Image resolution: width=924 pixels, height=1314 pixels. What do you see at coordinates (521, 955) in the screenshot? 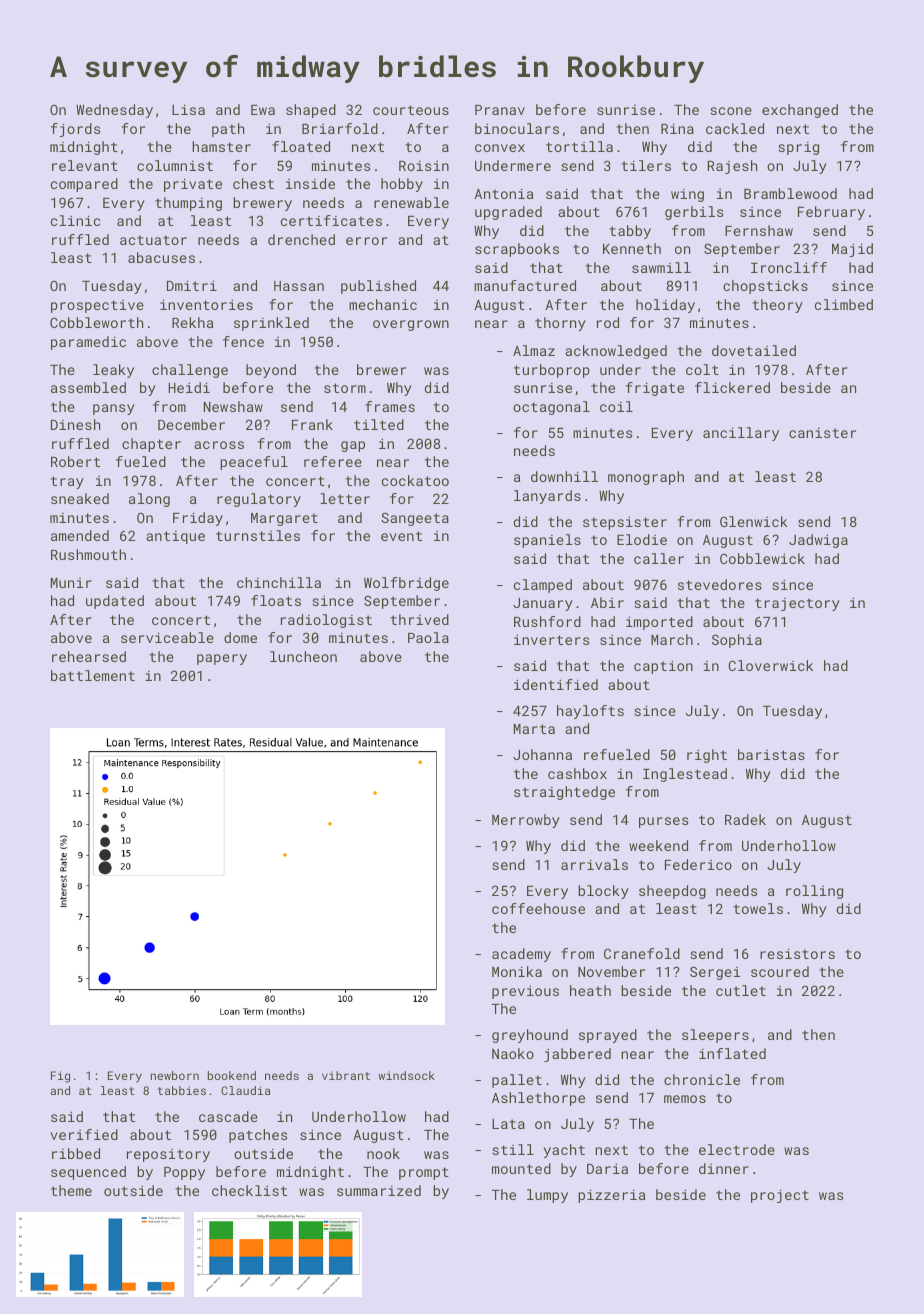
I see `academy` at bounding box center [521, 955].
